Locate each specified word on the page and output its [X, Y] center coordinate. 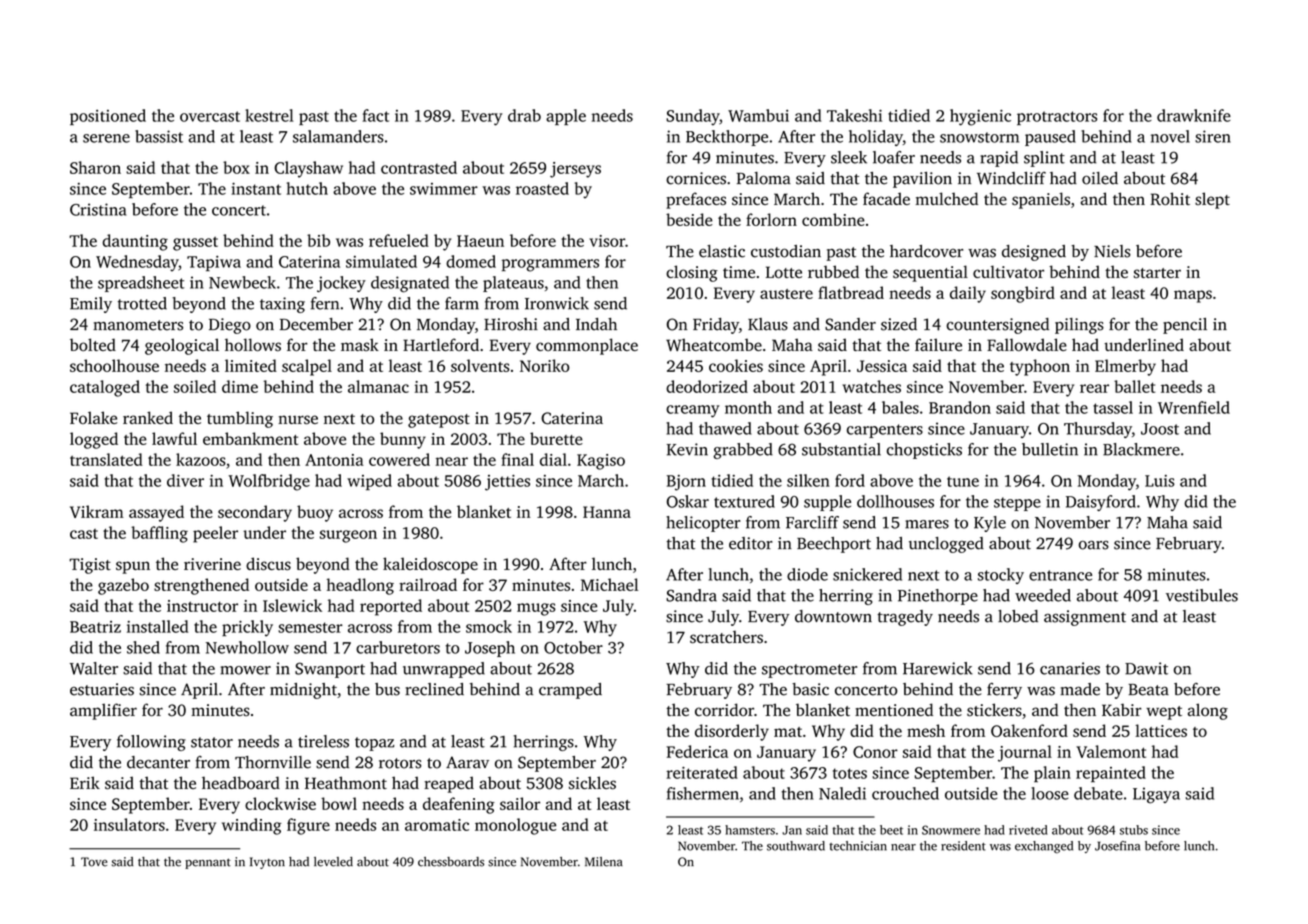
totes [850, 773]
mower [245, 670]
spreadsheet [141, 284]
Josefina [1117, 846]
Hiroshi [511, 324]
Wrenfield [1194, 407]
